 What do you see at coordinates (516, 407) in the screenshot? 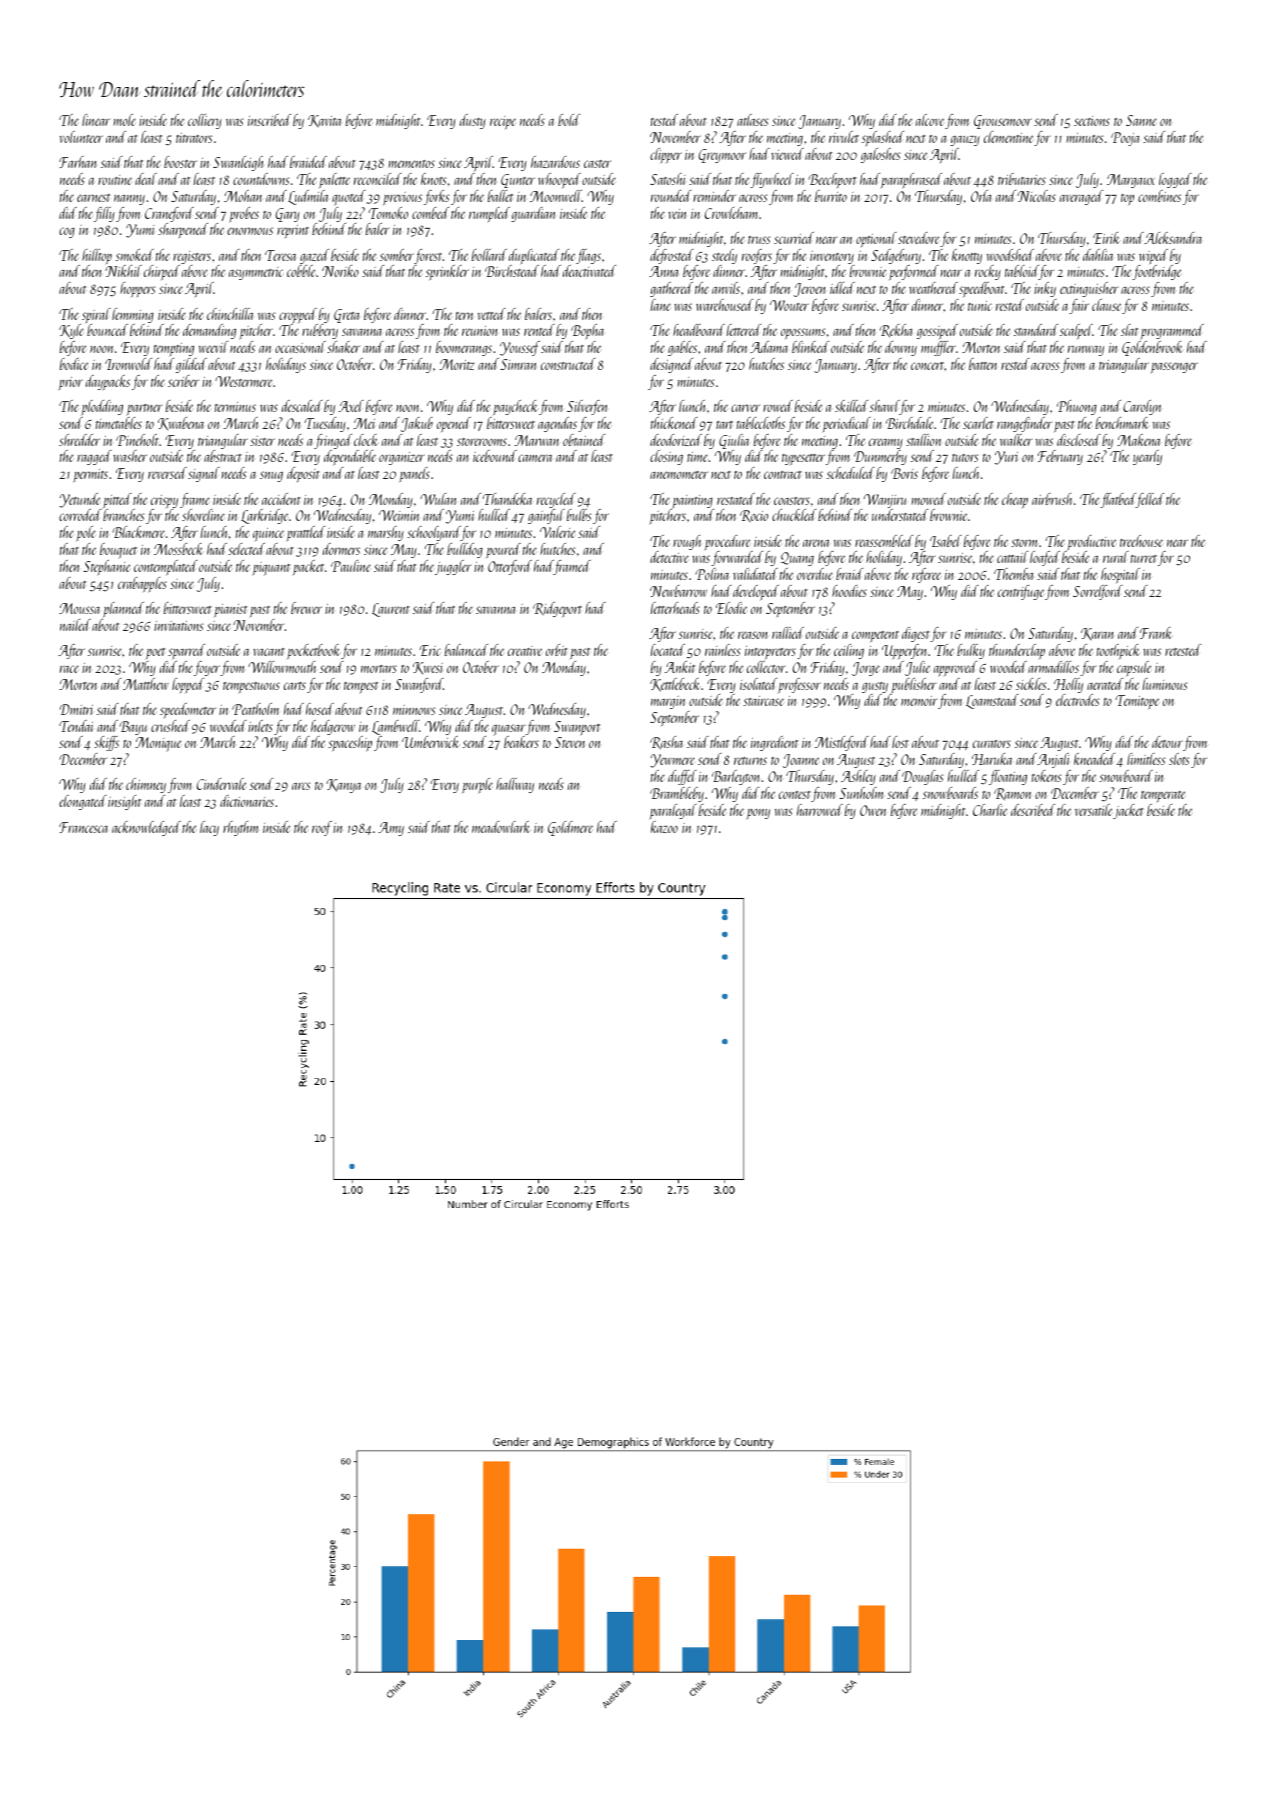
I see `paycheck` at bounding box center [516, 407].
